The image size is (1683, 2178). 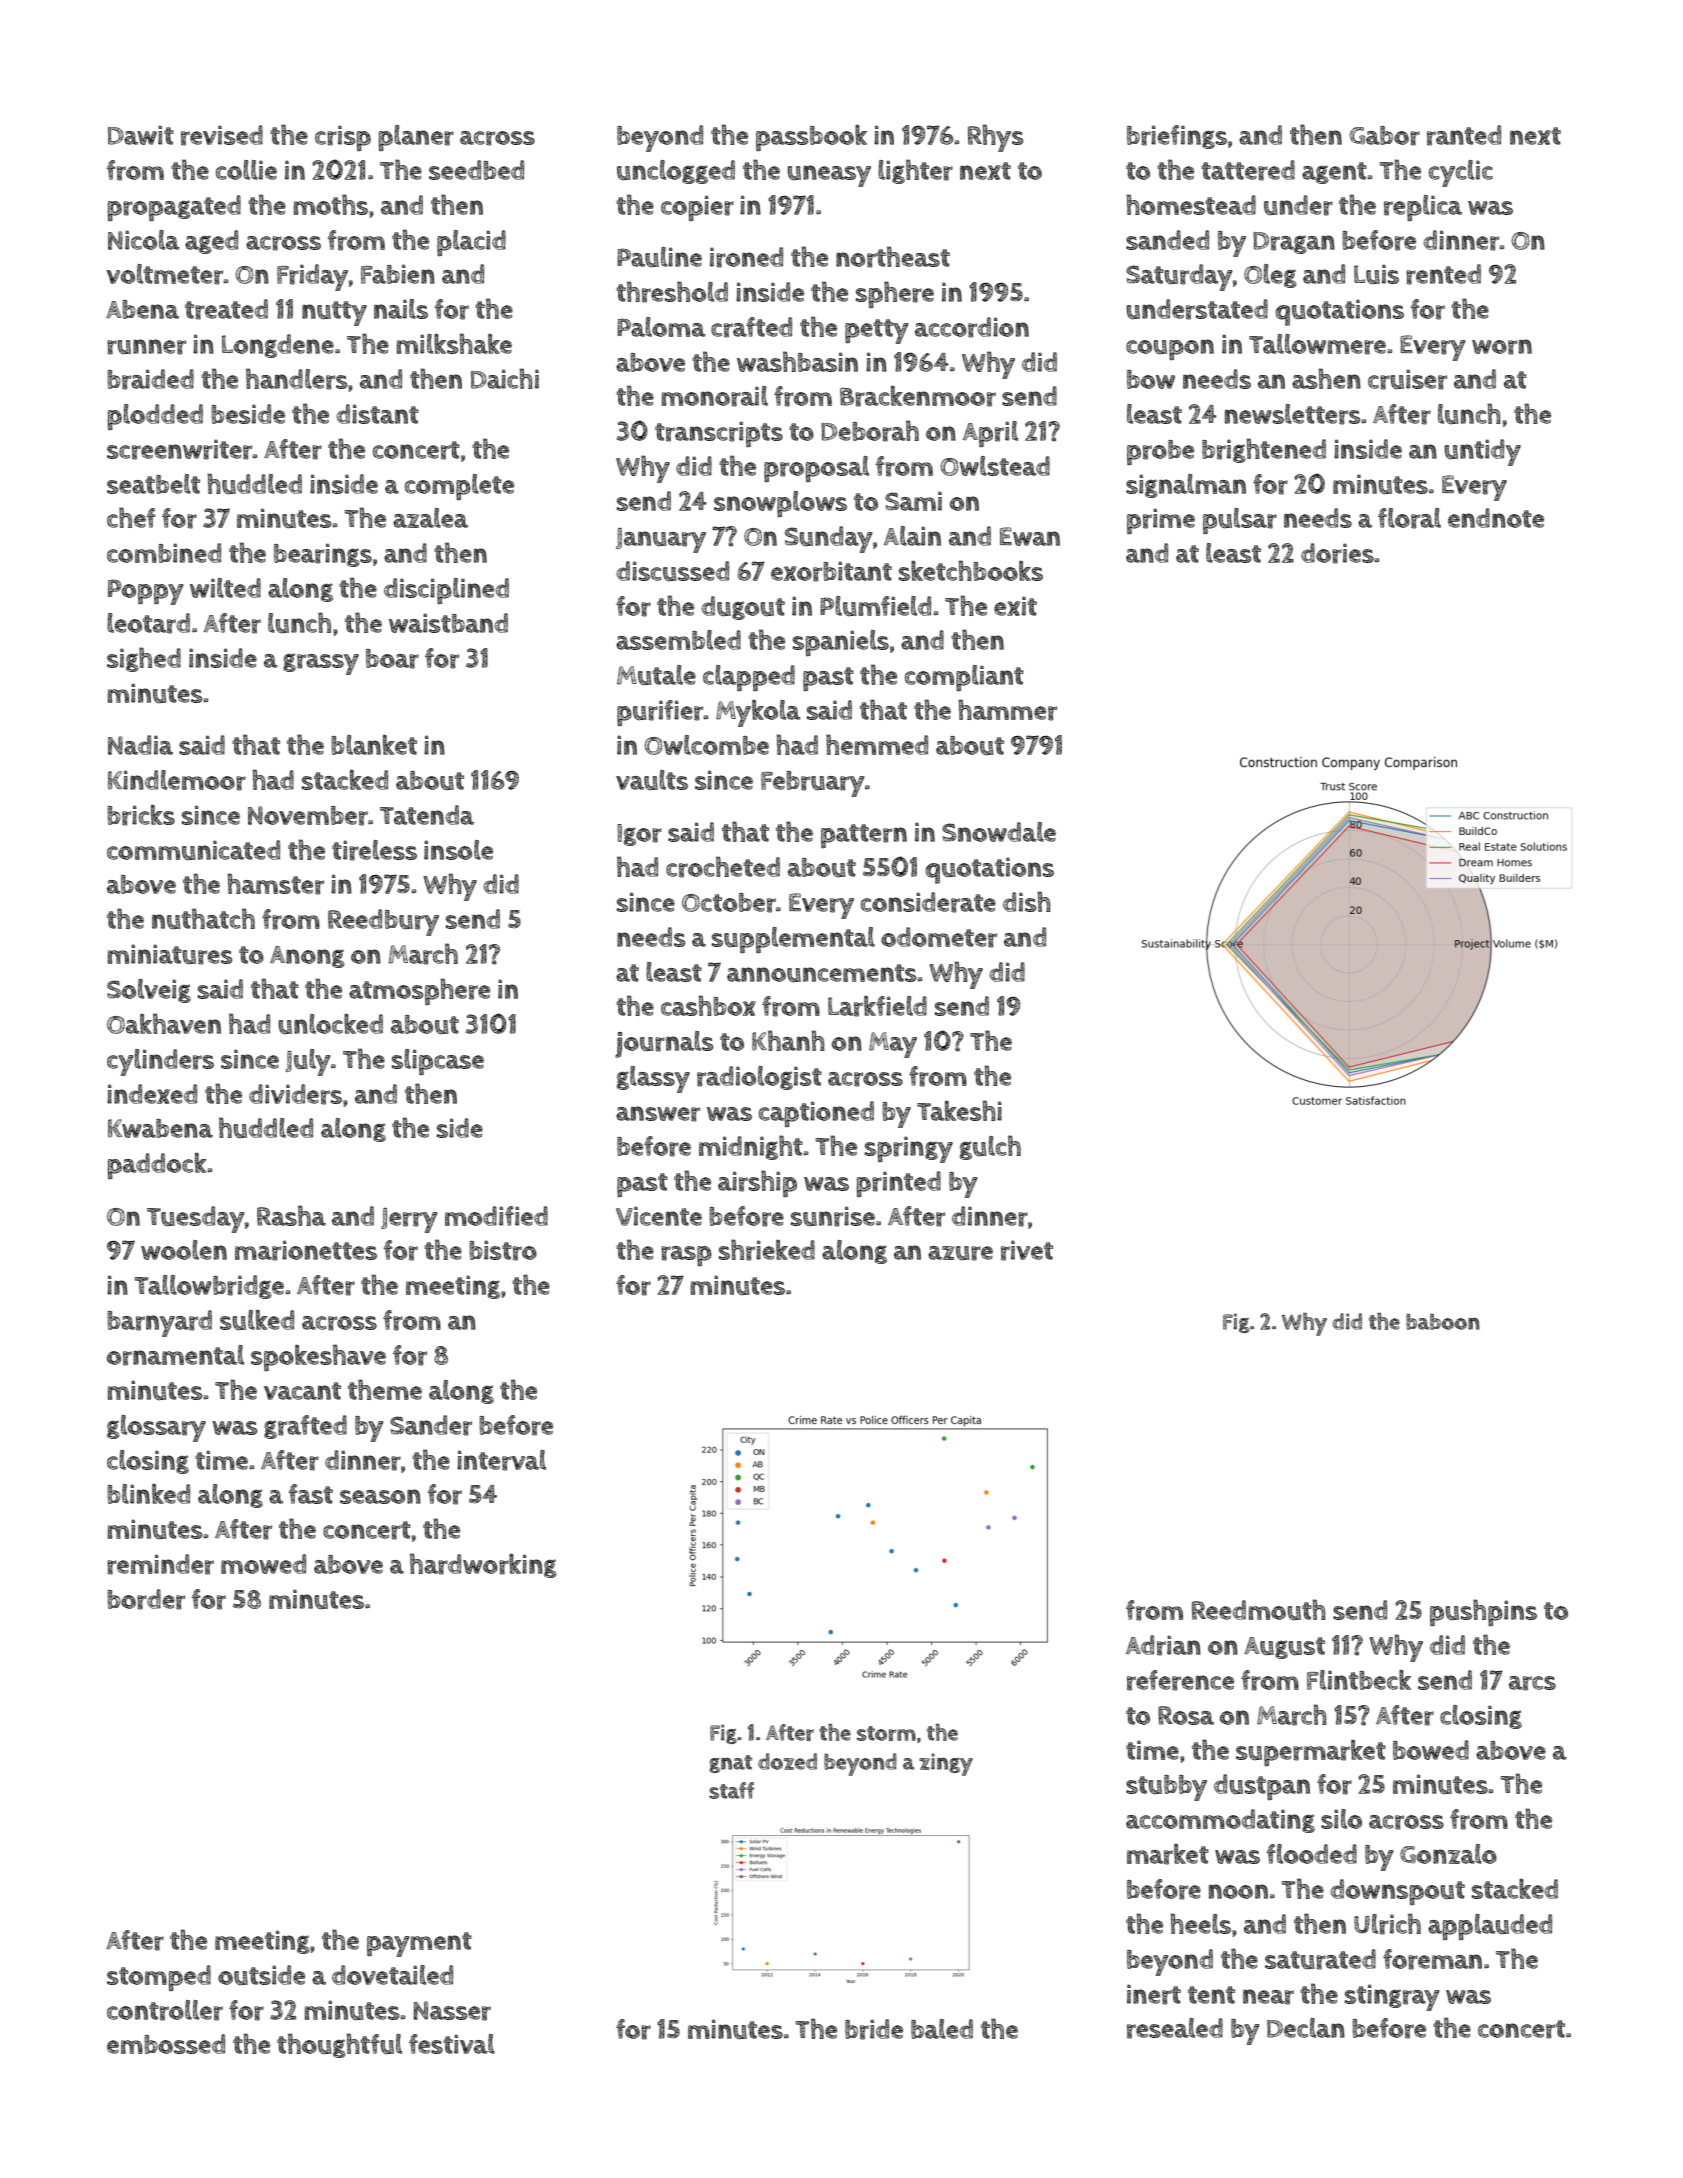 What do you see at coordinates (501, 1460) in the screenshot?
I see `interval` at bounding box center [501, 1460].
